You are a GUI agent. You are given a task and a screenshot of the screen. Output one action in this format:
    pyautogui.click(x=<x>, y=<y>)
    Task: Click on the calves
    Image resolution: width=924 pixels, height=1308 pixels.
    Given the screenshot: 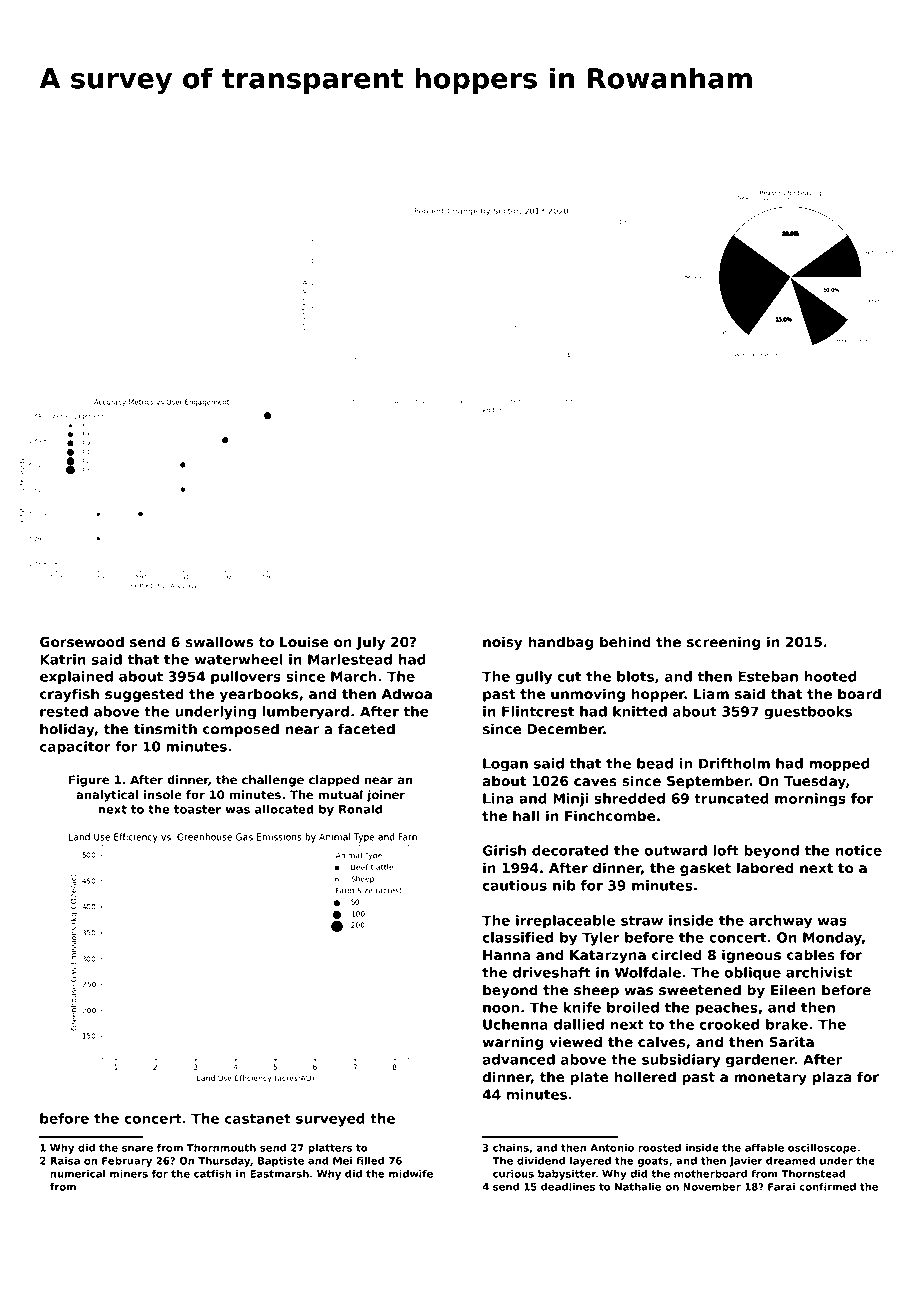 What is the action you would take?
    pyautogui.click(x=662, y=1042)
